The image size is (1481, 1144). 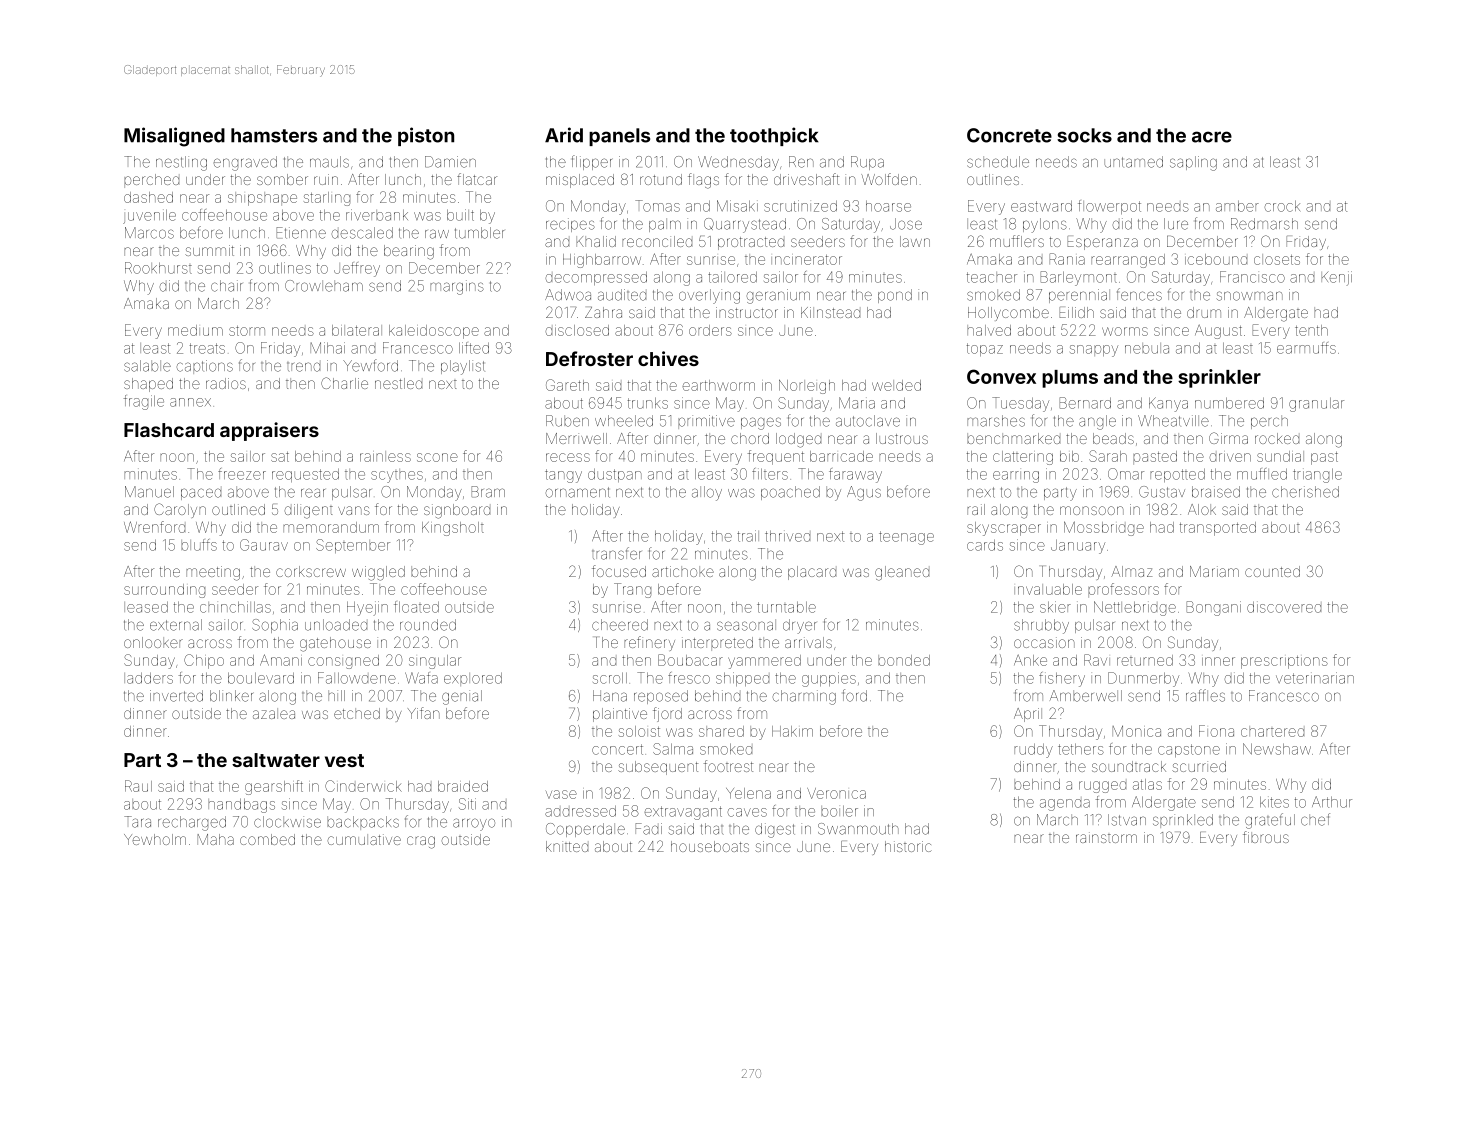 What do you see at coordinates (462, 367) in the screenshot?
I see `playlist` at bounding box center [462, 367].
